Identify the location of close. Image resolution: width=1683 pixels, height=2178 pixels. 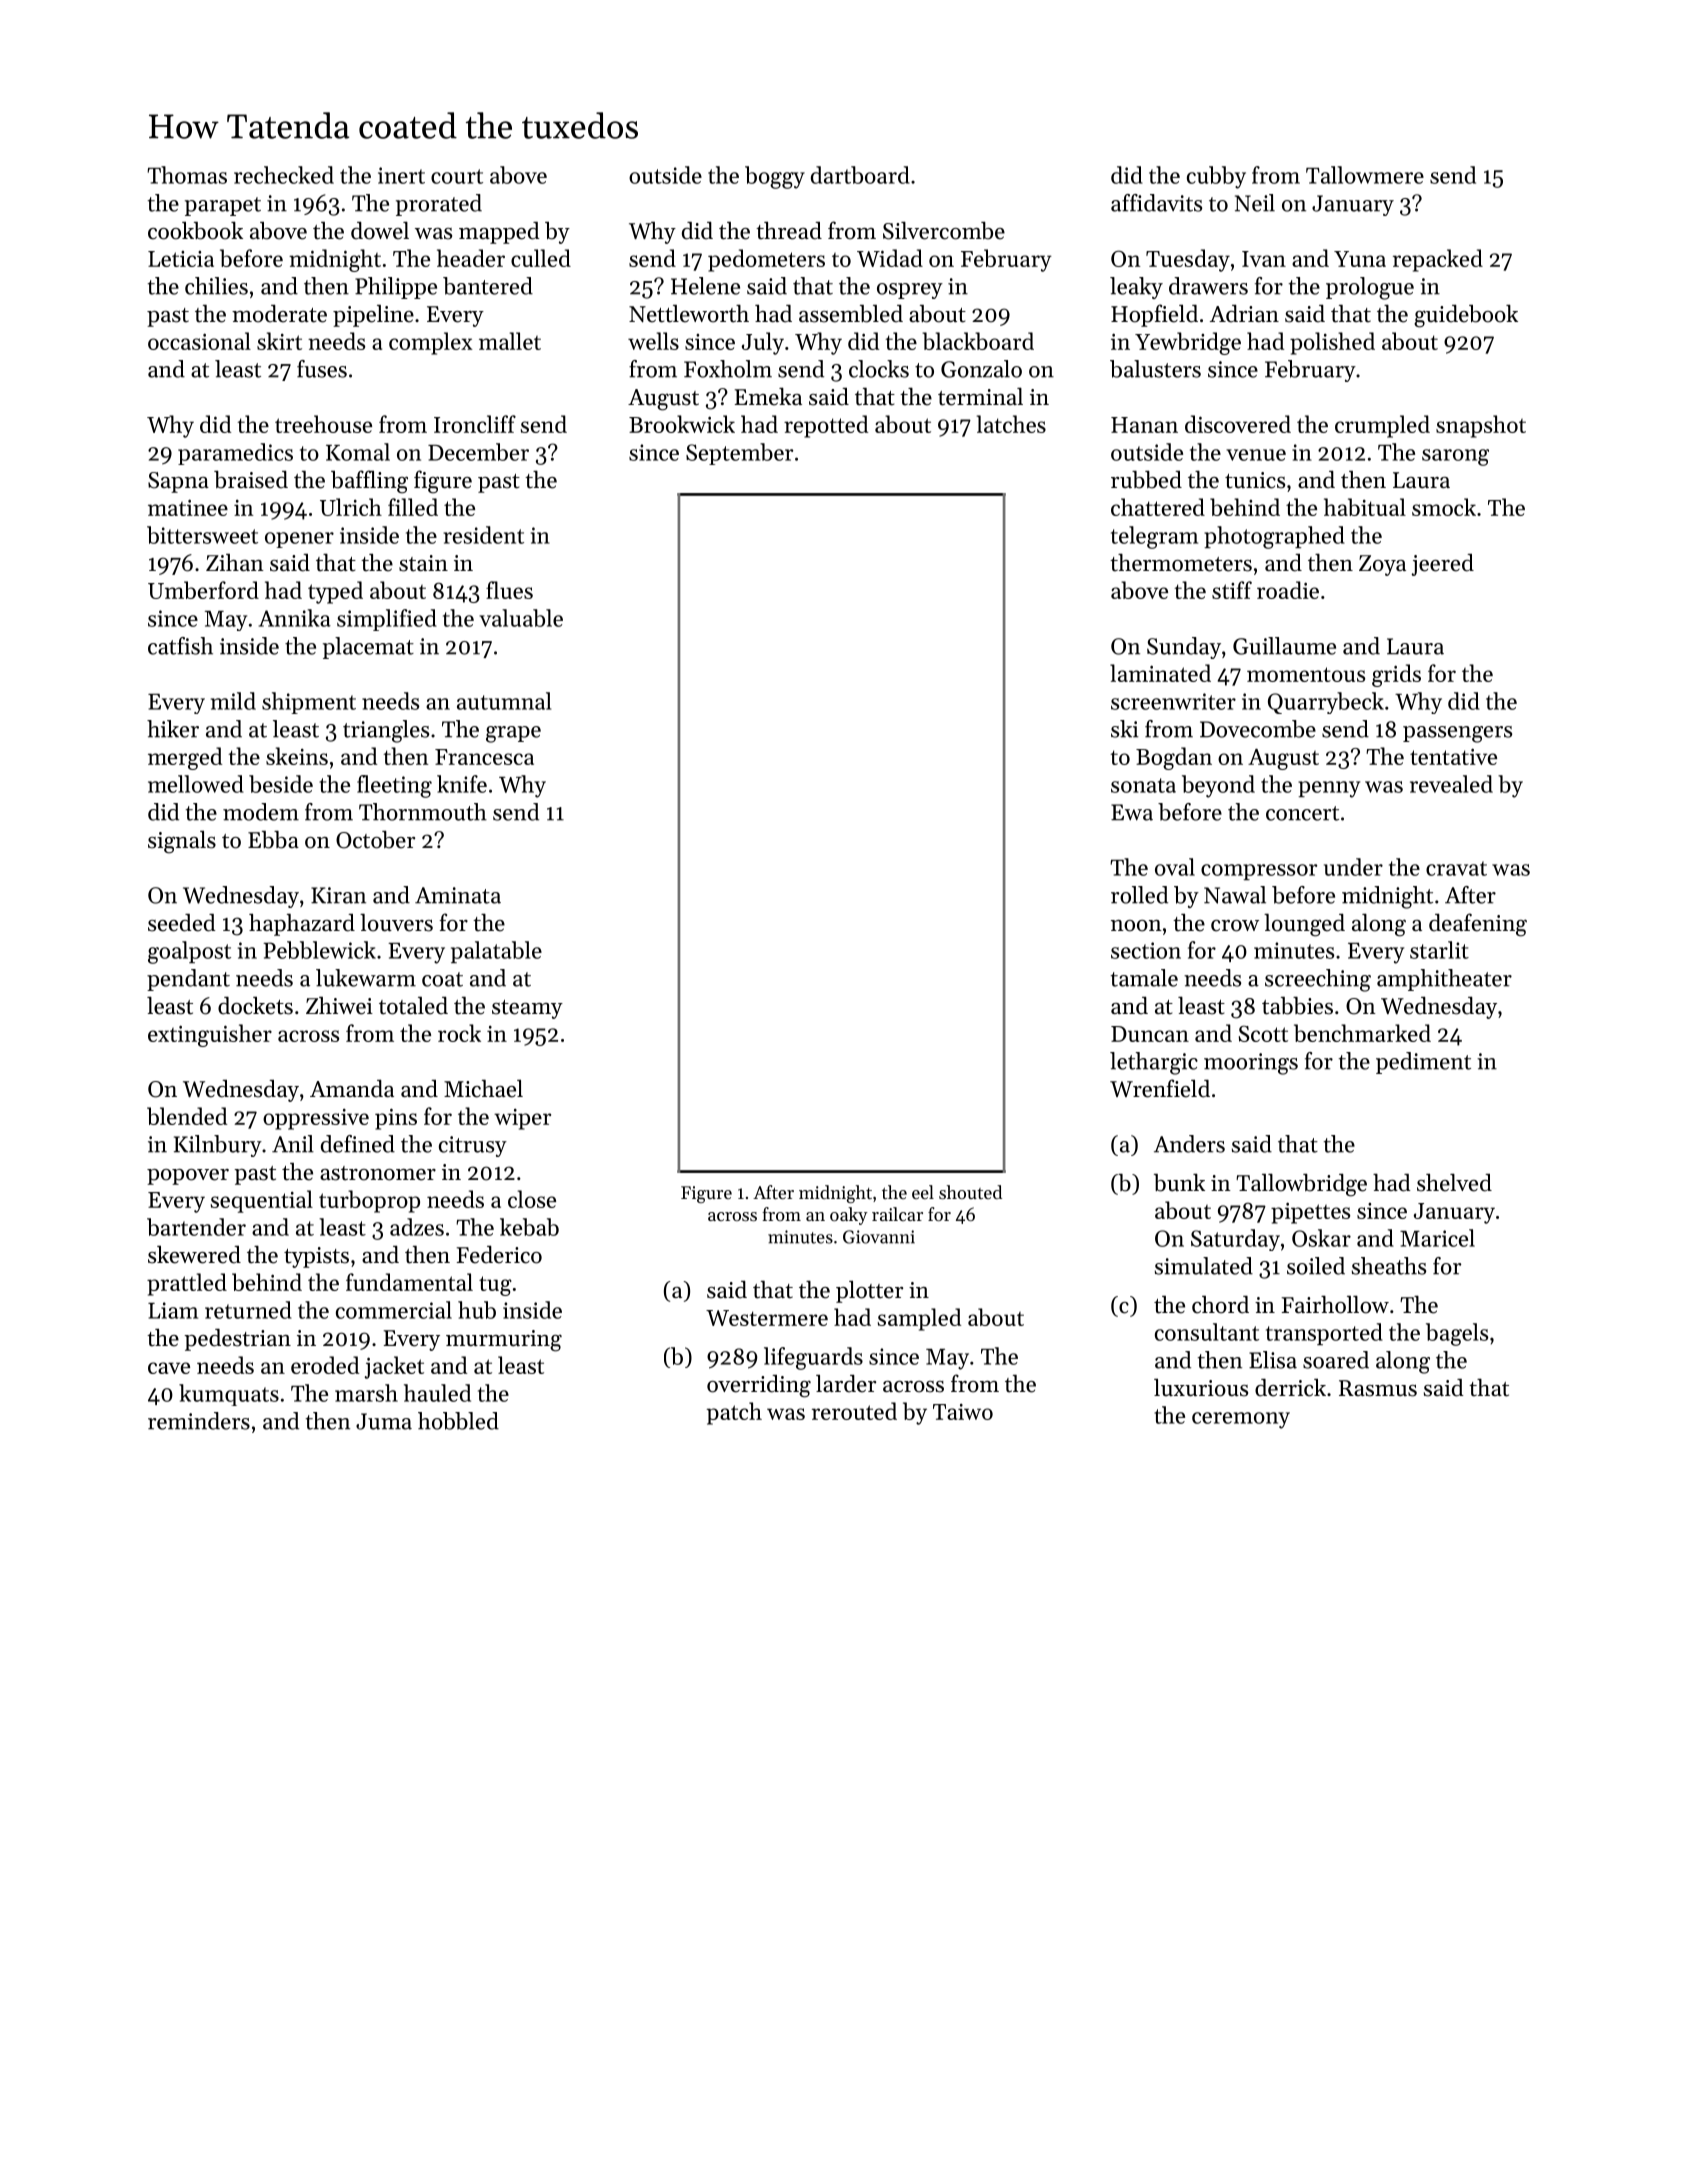
(532, 1199).
